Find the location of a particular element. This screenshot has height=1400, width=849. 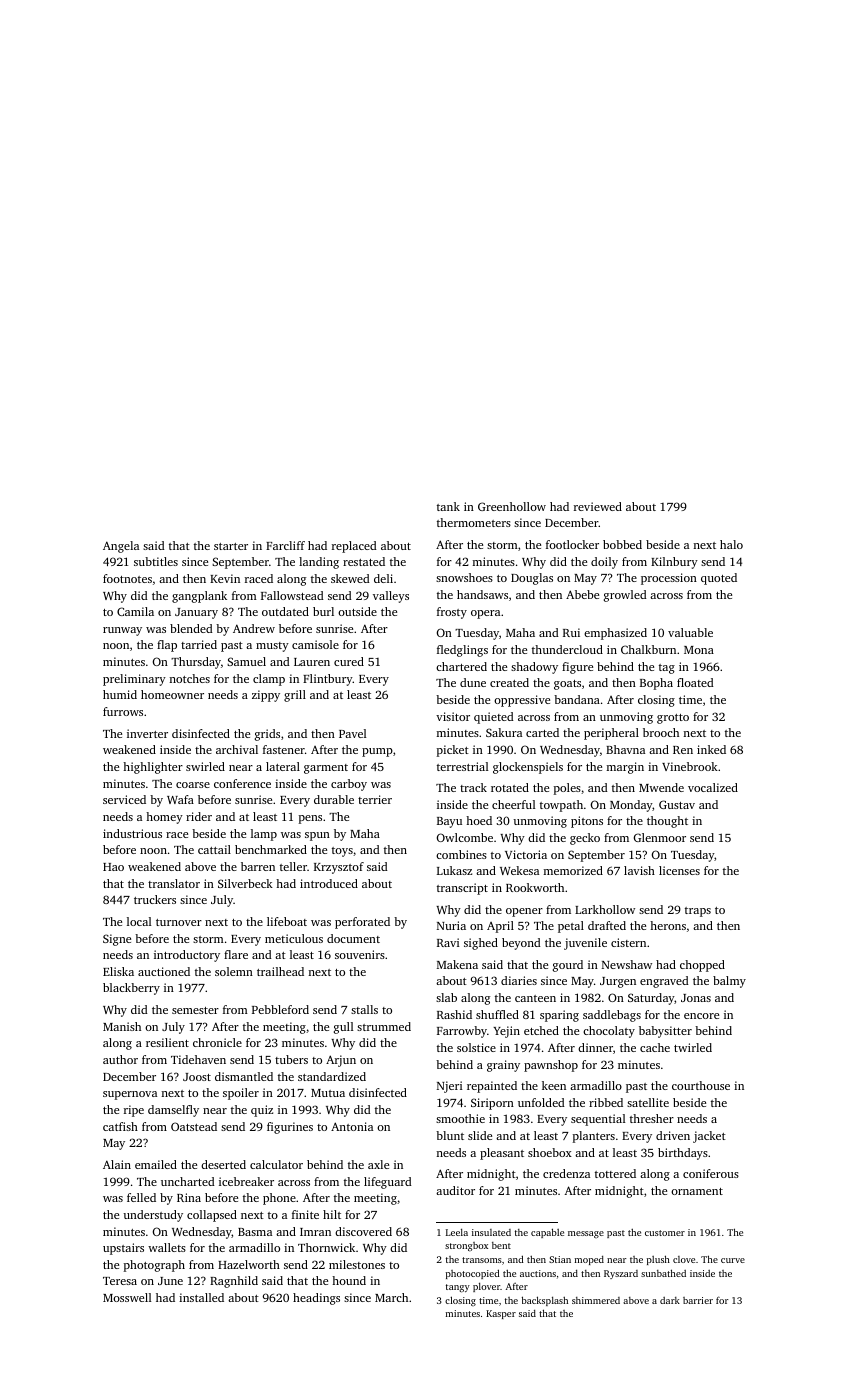

backsplash is located at coordinates (545, 1301).
